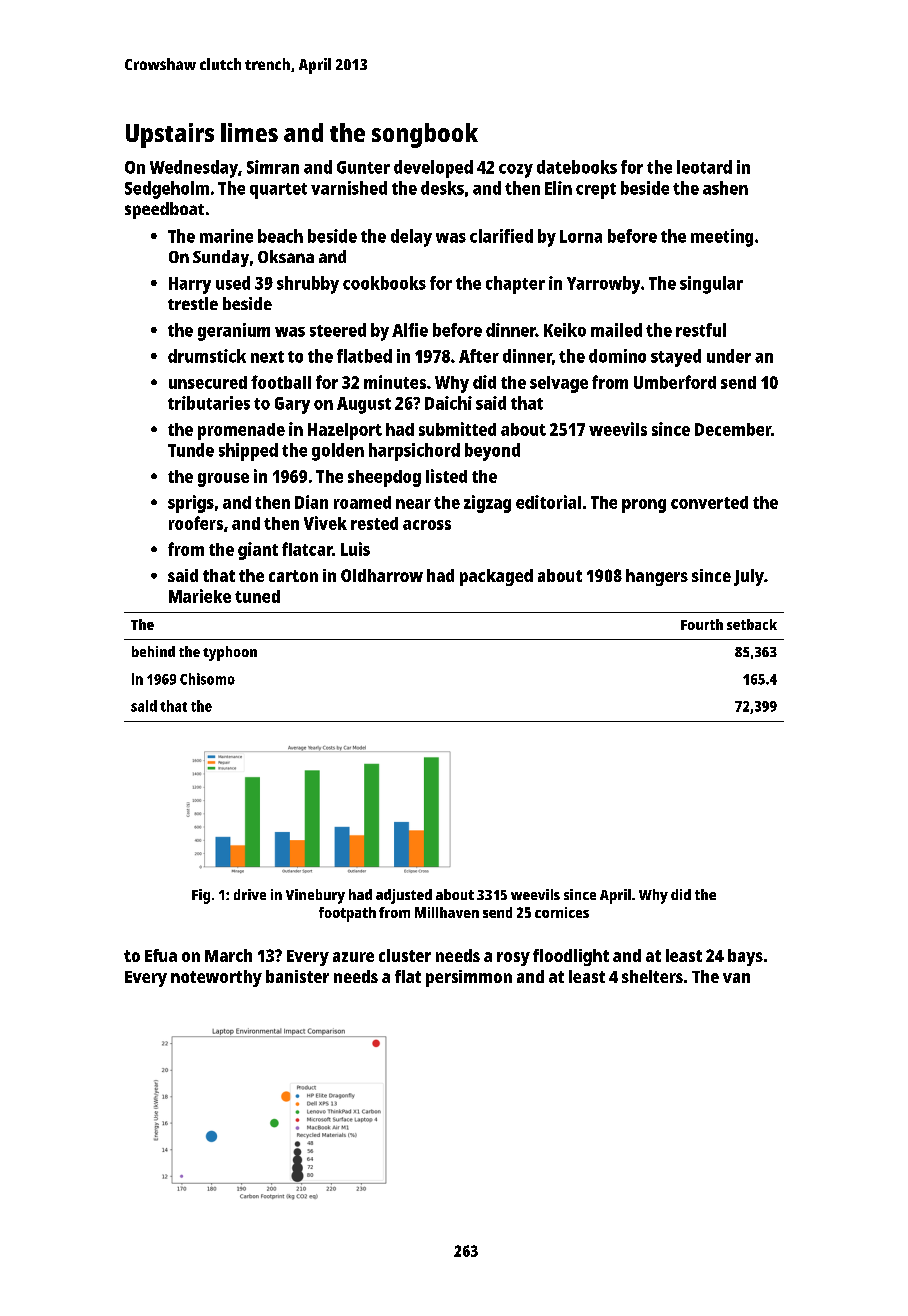 This page has width=908, height=1316. Describe the element at coordinates (161, 955) in the page. I see `Efua` at that location.
